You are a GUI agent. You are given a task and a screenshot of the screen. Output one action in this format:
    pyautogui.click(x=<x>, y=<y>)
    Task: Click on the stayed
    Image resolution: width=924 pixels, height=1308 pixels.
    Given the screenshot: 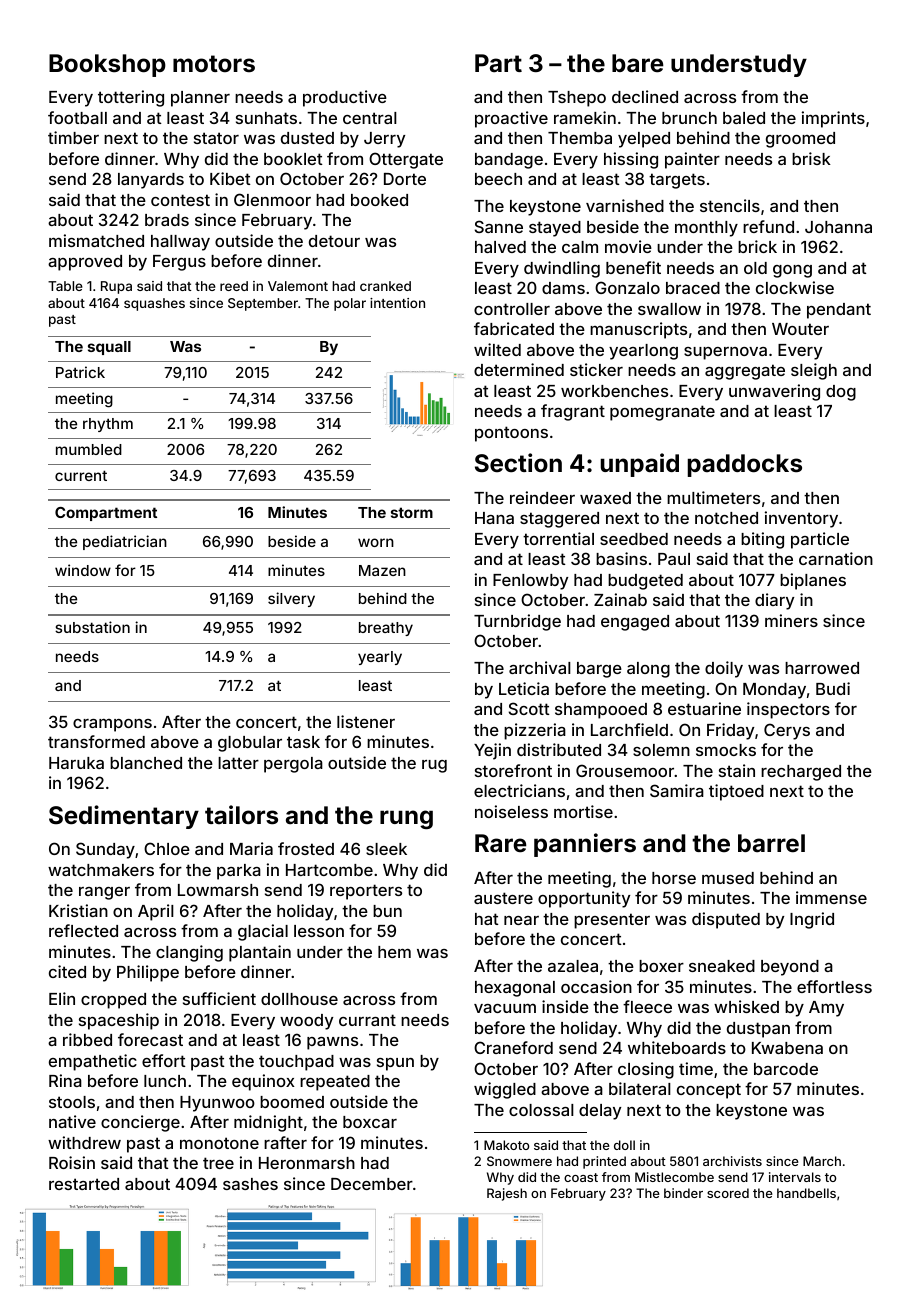 What is the action you would take?
    pyautogui.click(x=555, y=229)
